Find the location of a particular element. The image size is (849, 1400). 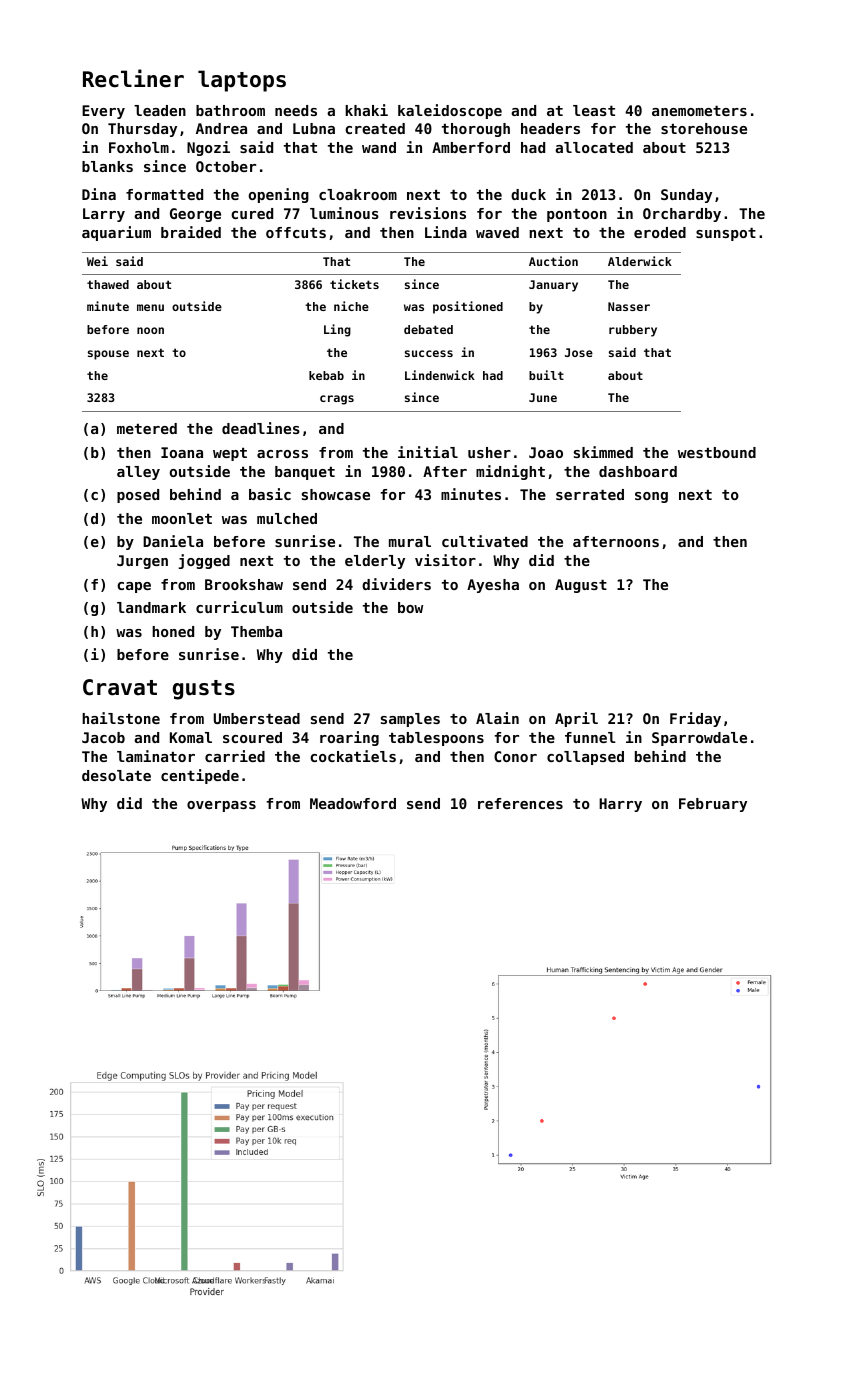

thawed is located at coordinates (108, 284).
